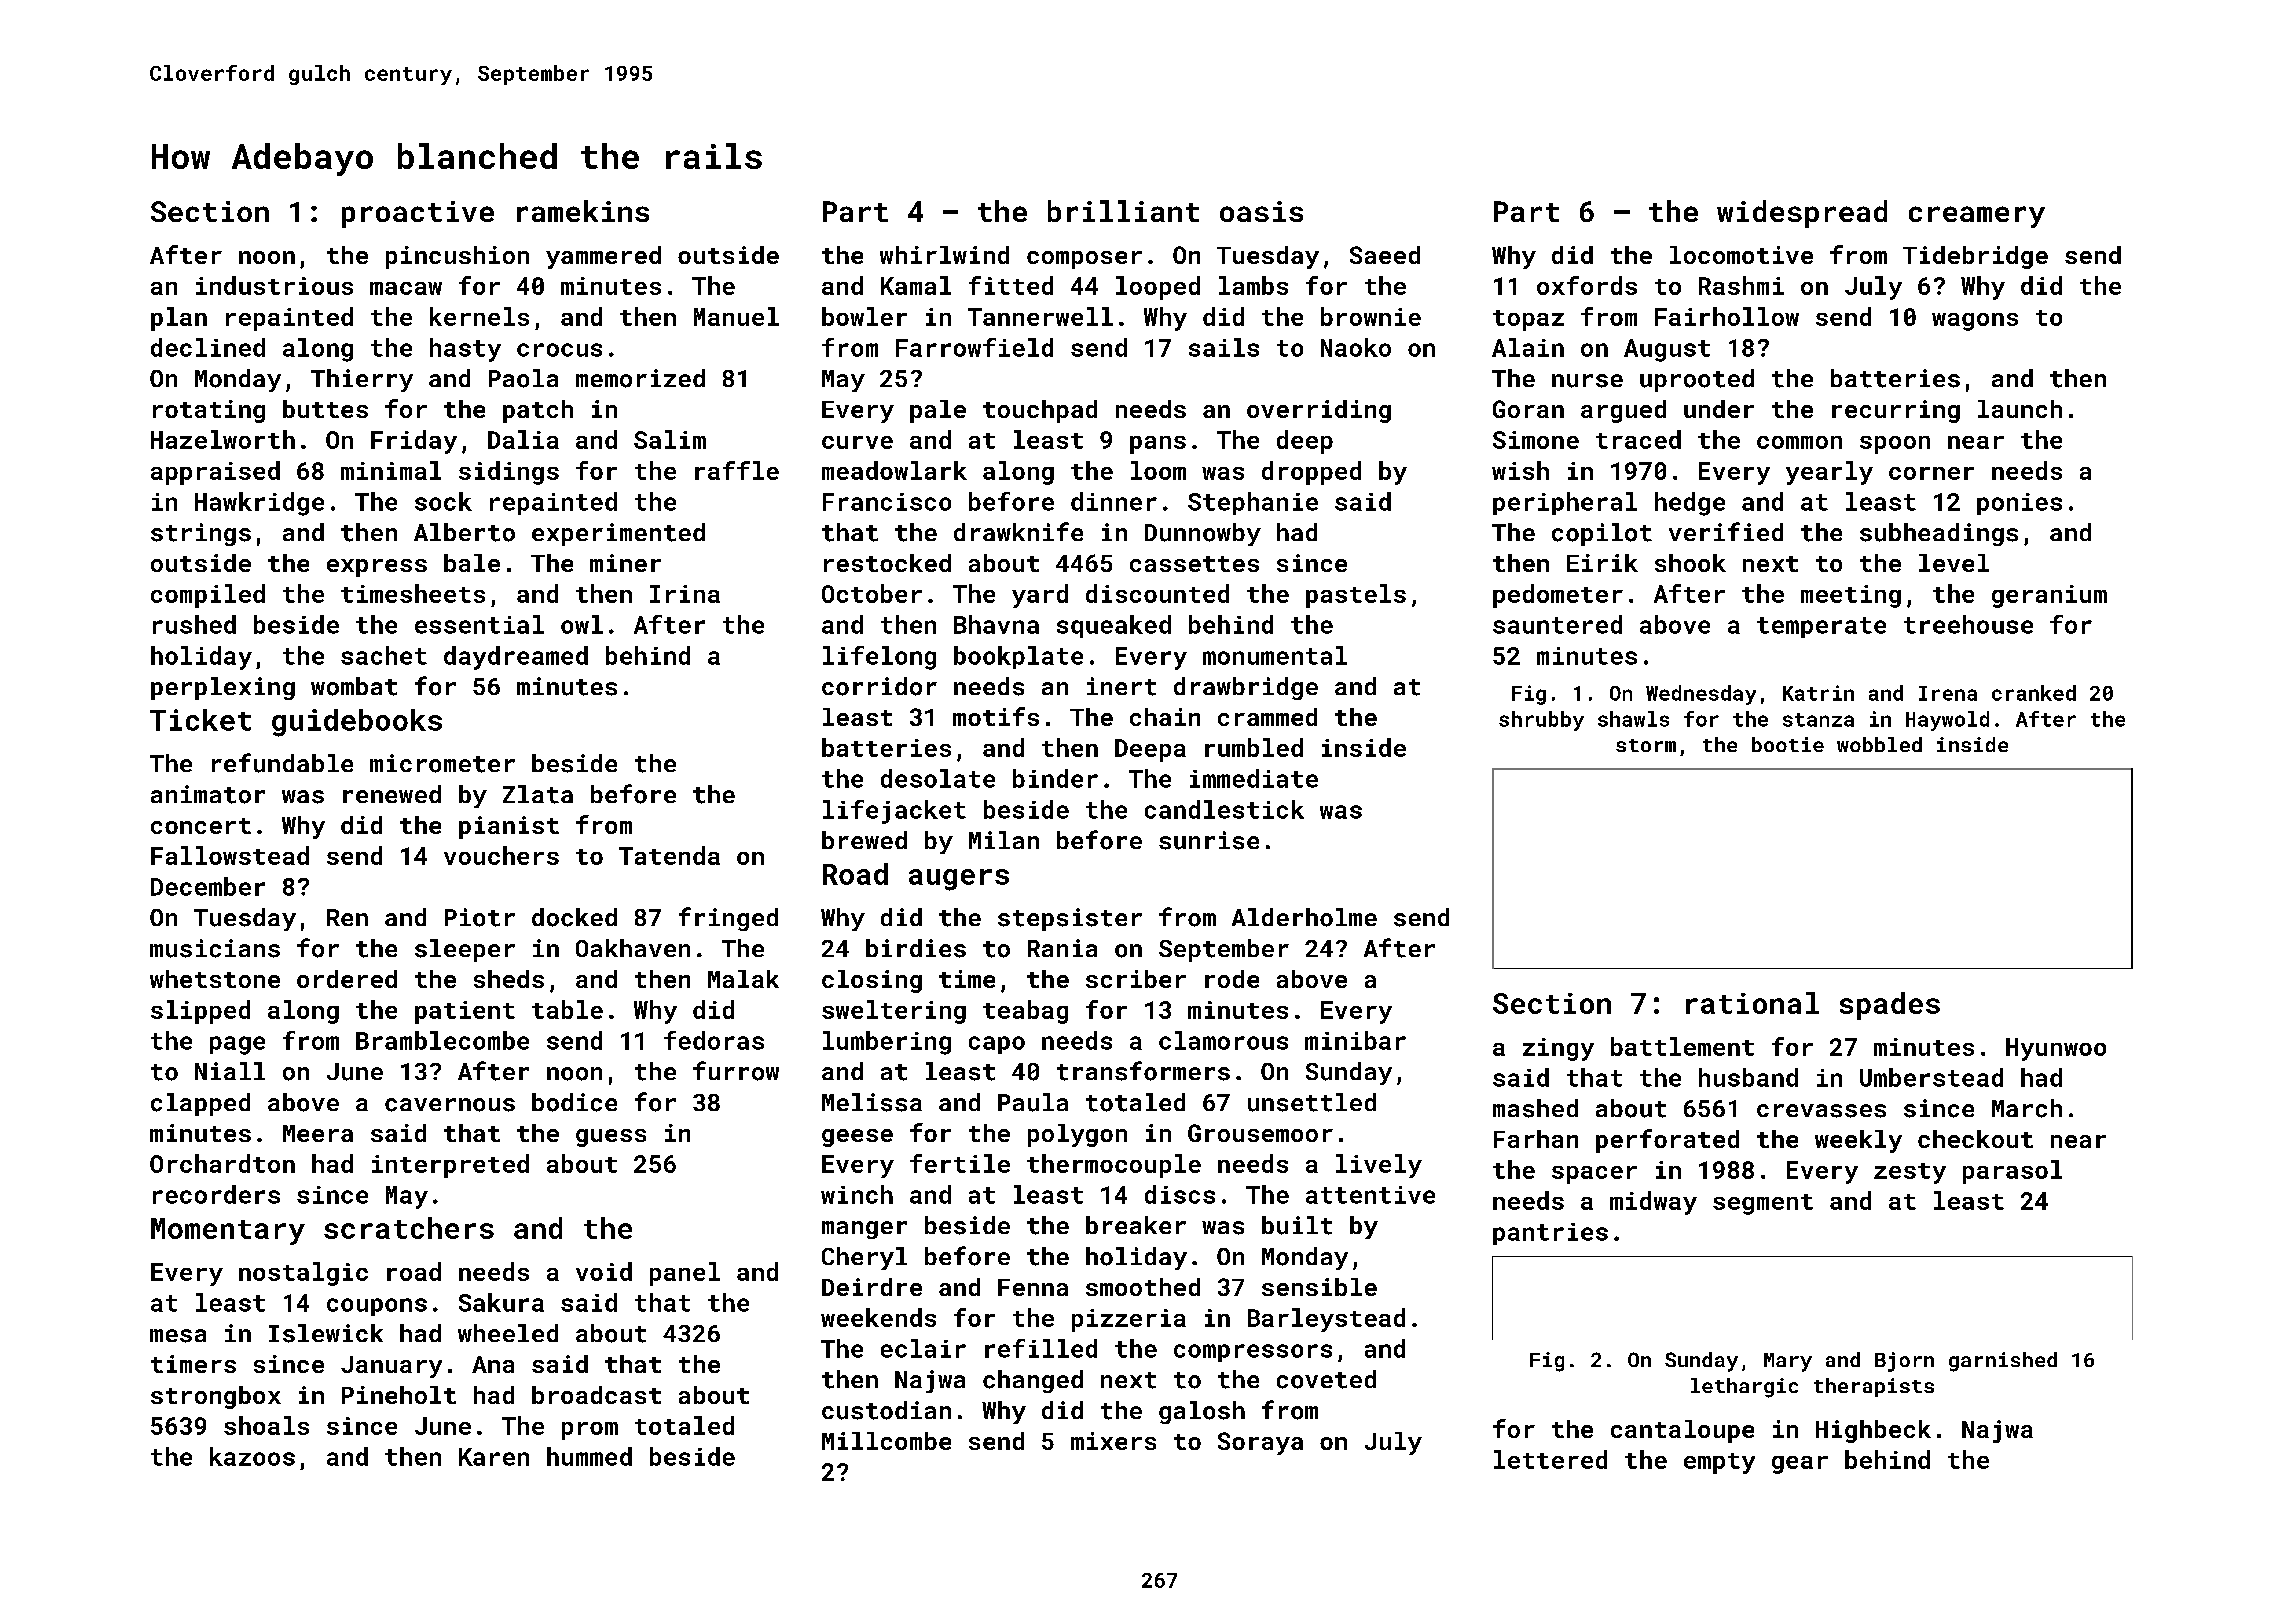 The image size is (2282, 1614). I want to click on husband, so click(1748, 1077).
